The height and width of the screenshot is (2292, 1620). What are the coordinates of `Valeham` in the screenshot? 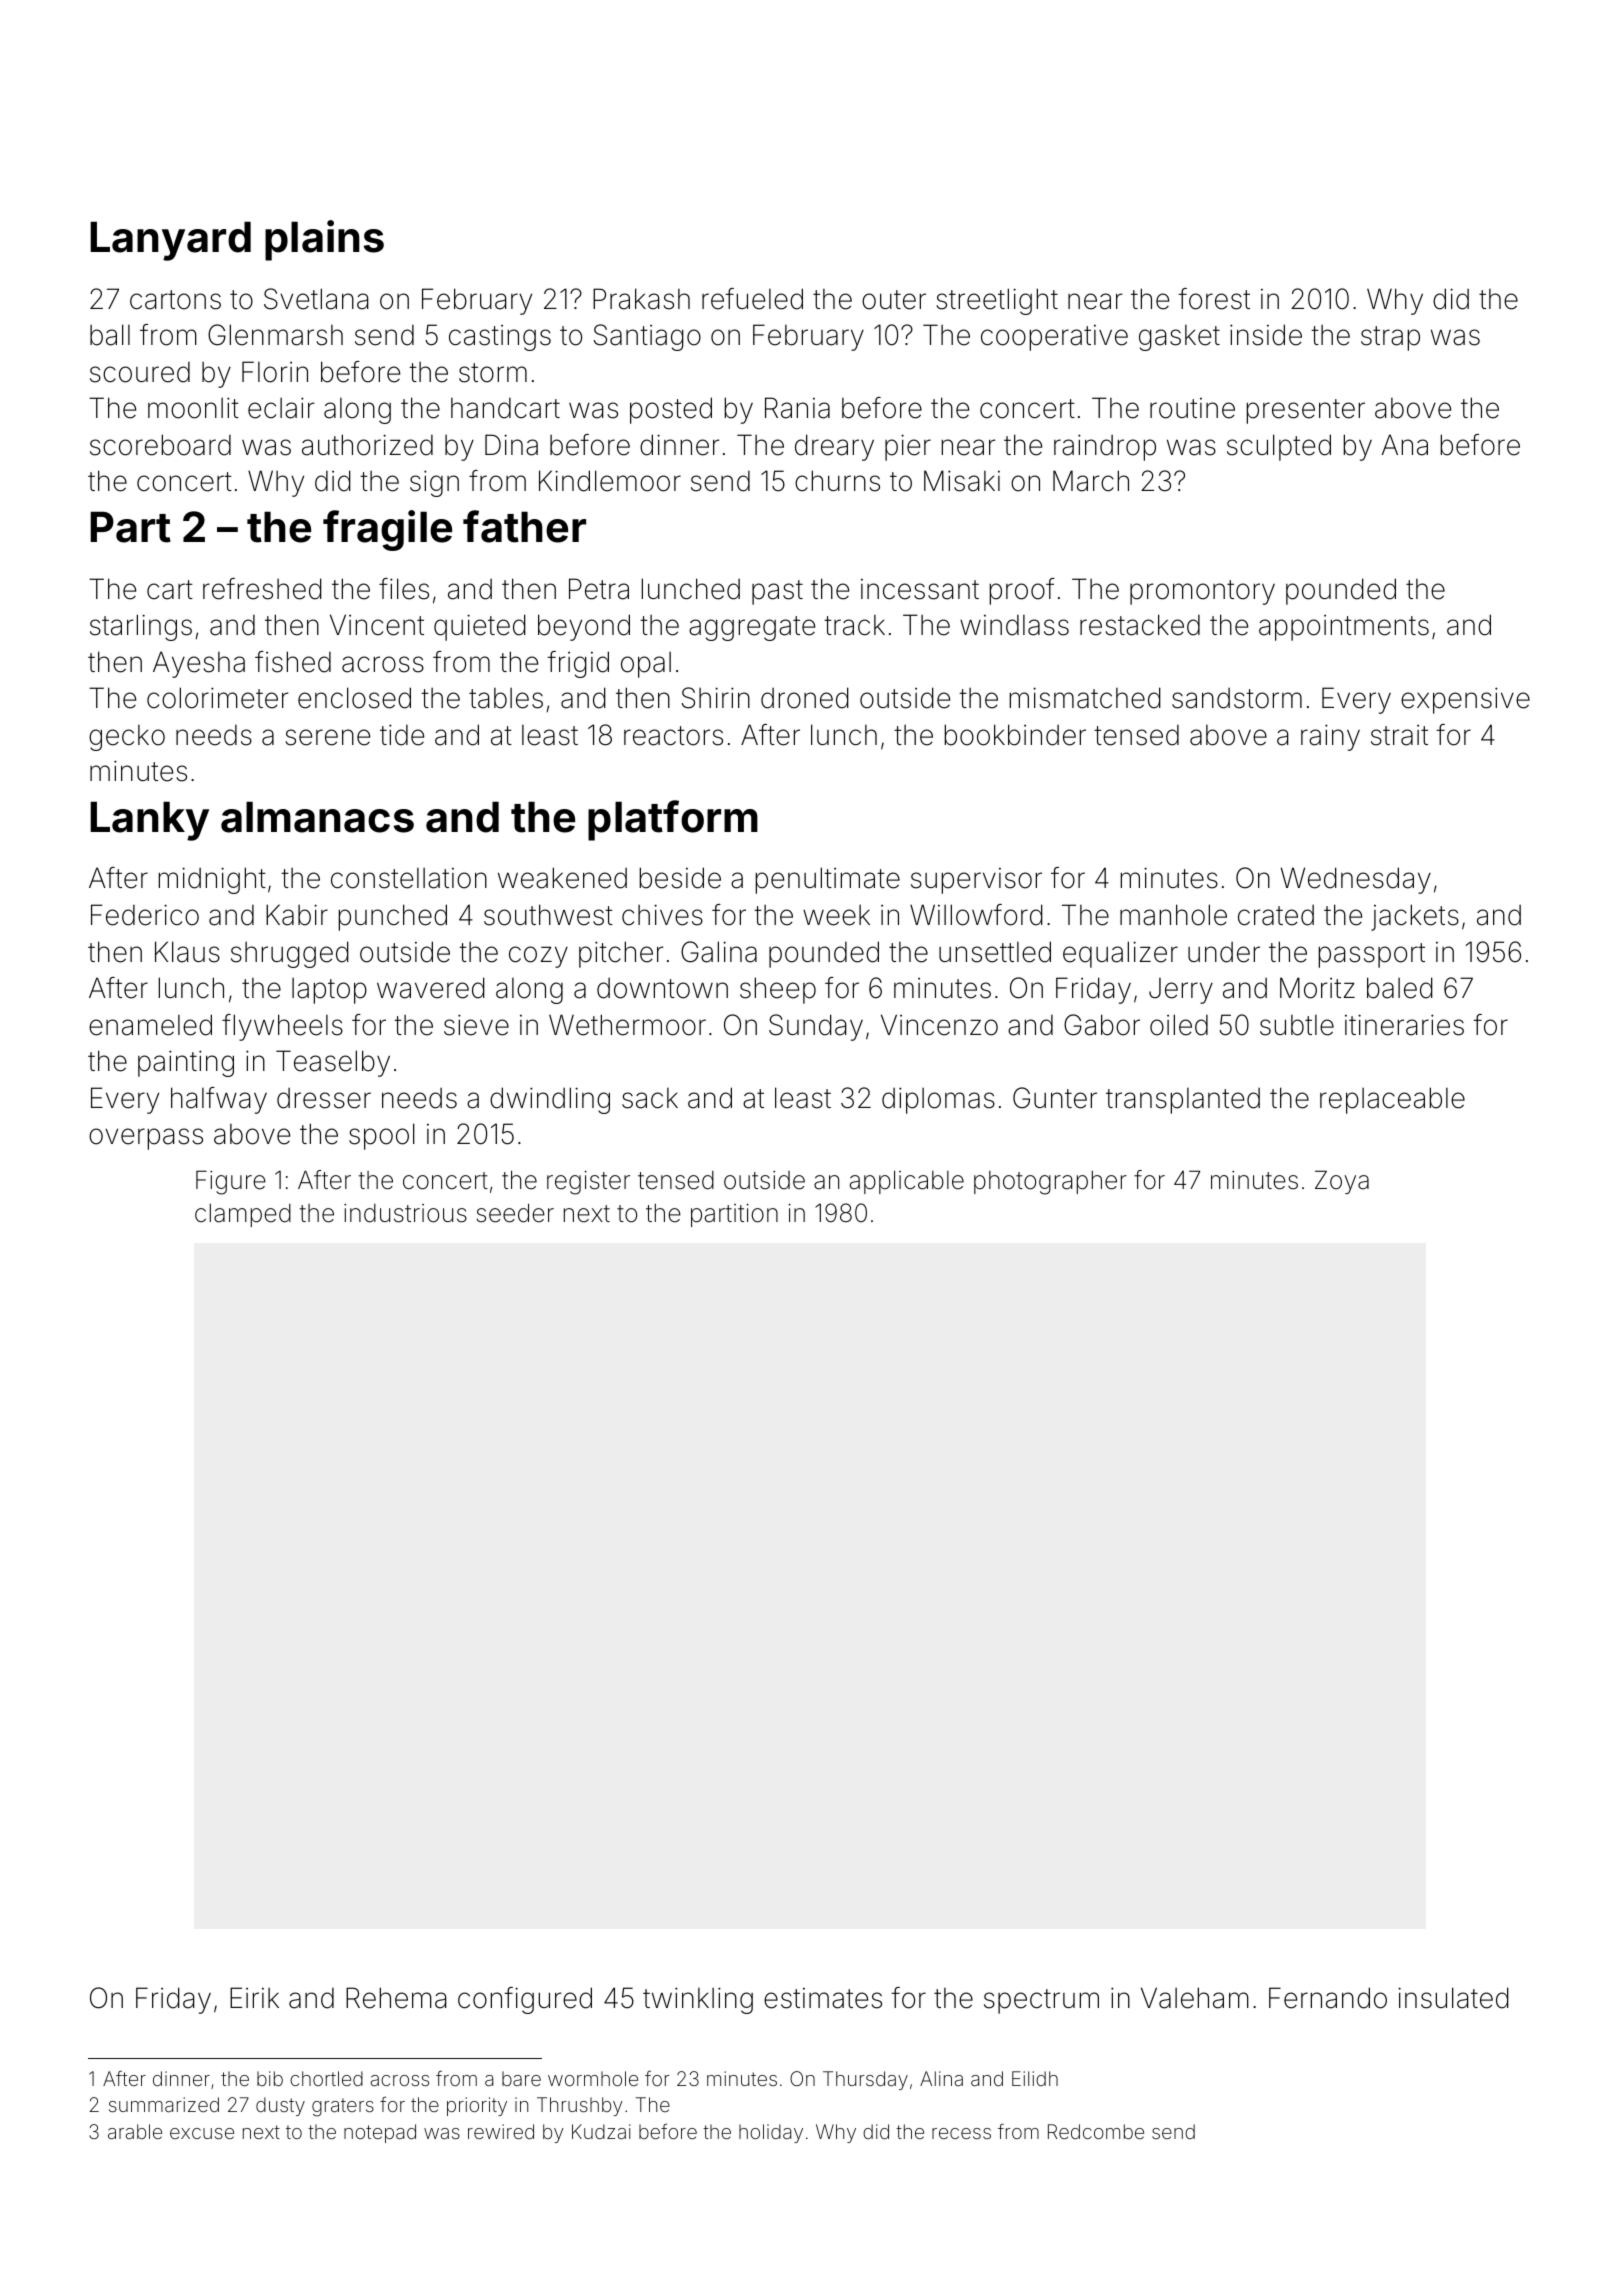 It's located at (1195, 1998).
